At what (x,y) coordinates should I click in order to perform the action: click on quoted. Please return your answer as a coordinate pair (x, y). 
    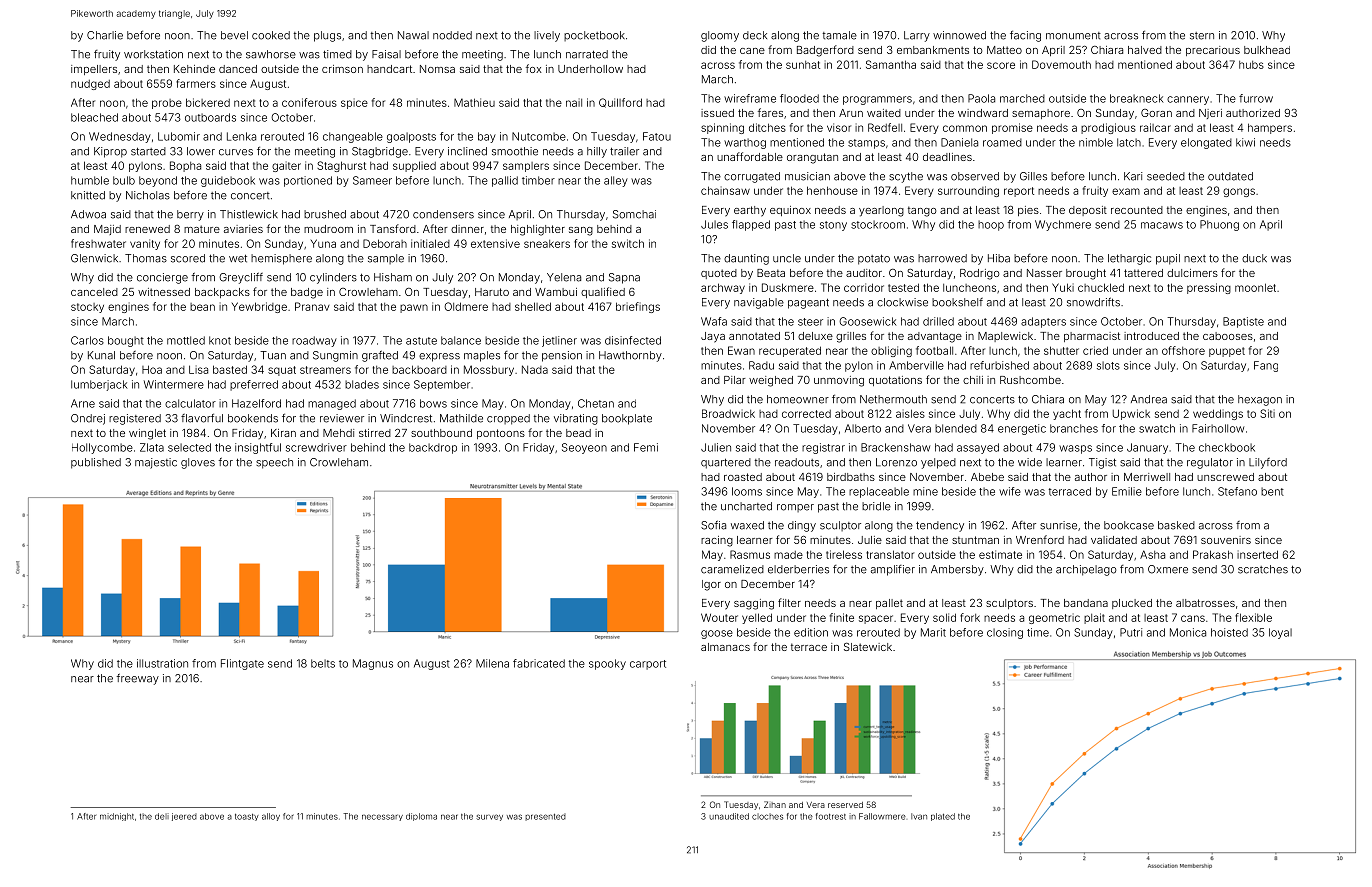
    Looking at the image, I should click on (719, 274).
